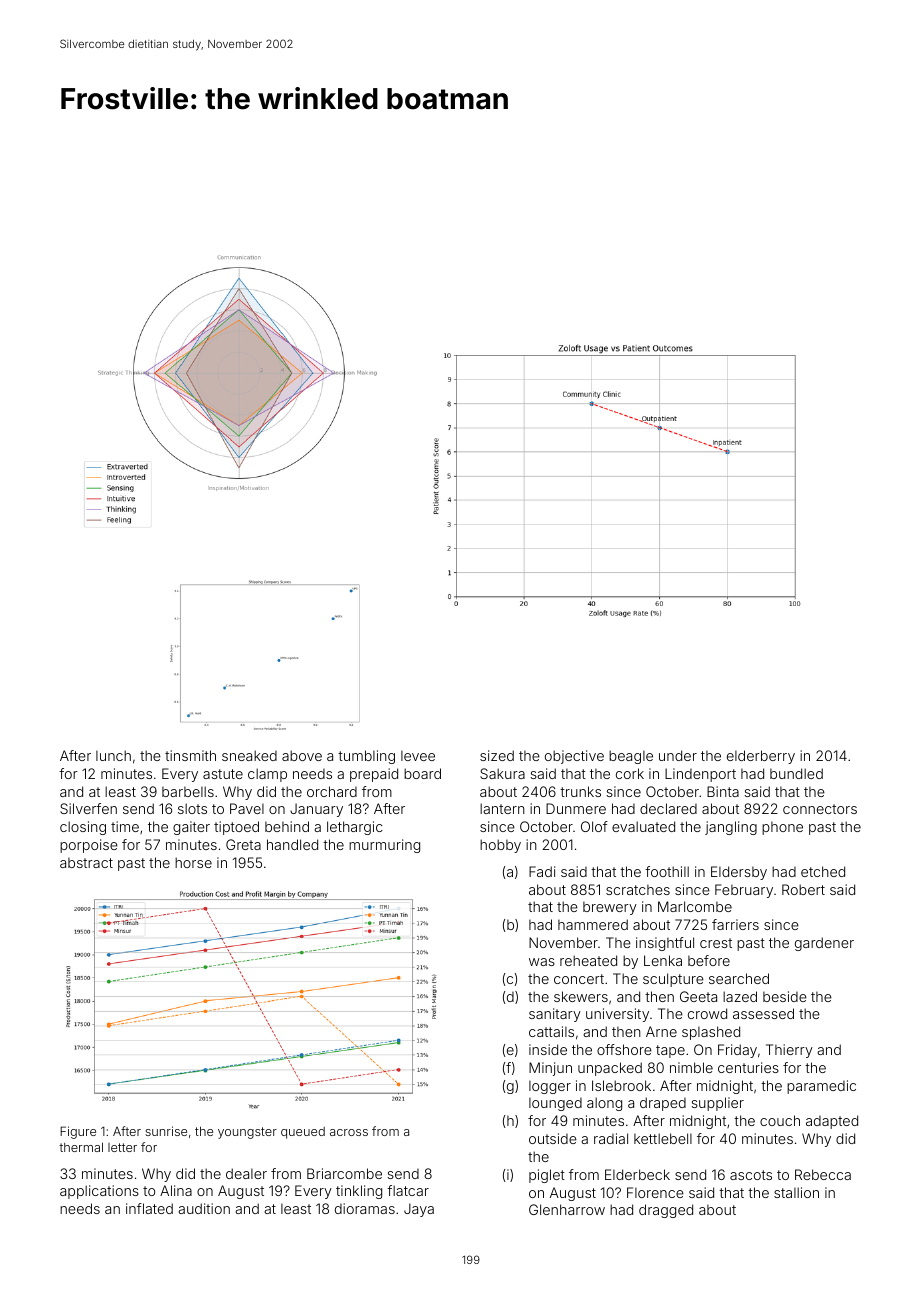 The height and width of the image is (1308, 924). Describe the element at coordinates (243, 844) in the image. I see `Greta` at that location.
